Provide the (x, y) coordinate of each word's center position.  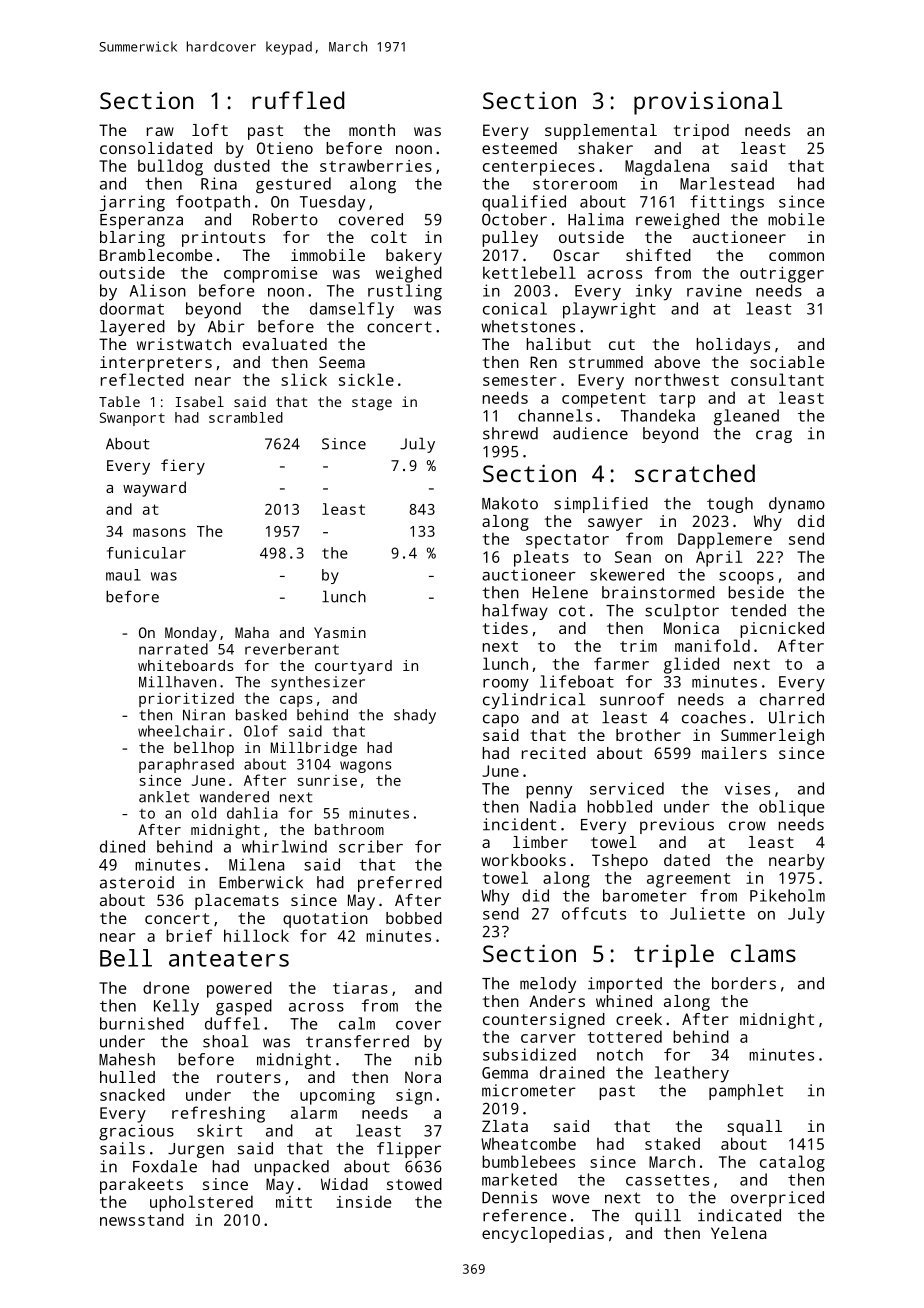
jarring (132, 203)
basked (261, 715)
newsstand (142, 1219)
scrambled (246, 417)
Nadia (553, 806)
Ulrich (796, 717)
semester (520, 380)
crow (747, 826)
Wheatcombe (528, 1143)
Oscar (576, 255)
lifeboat (577, 681)
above (677, 362)
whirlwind (284, 846)
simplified (601, 505)
